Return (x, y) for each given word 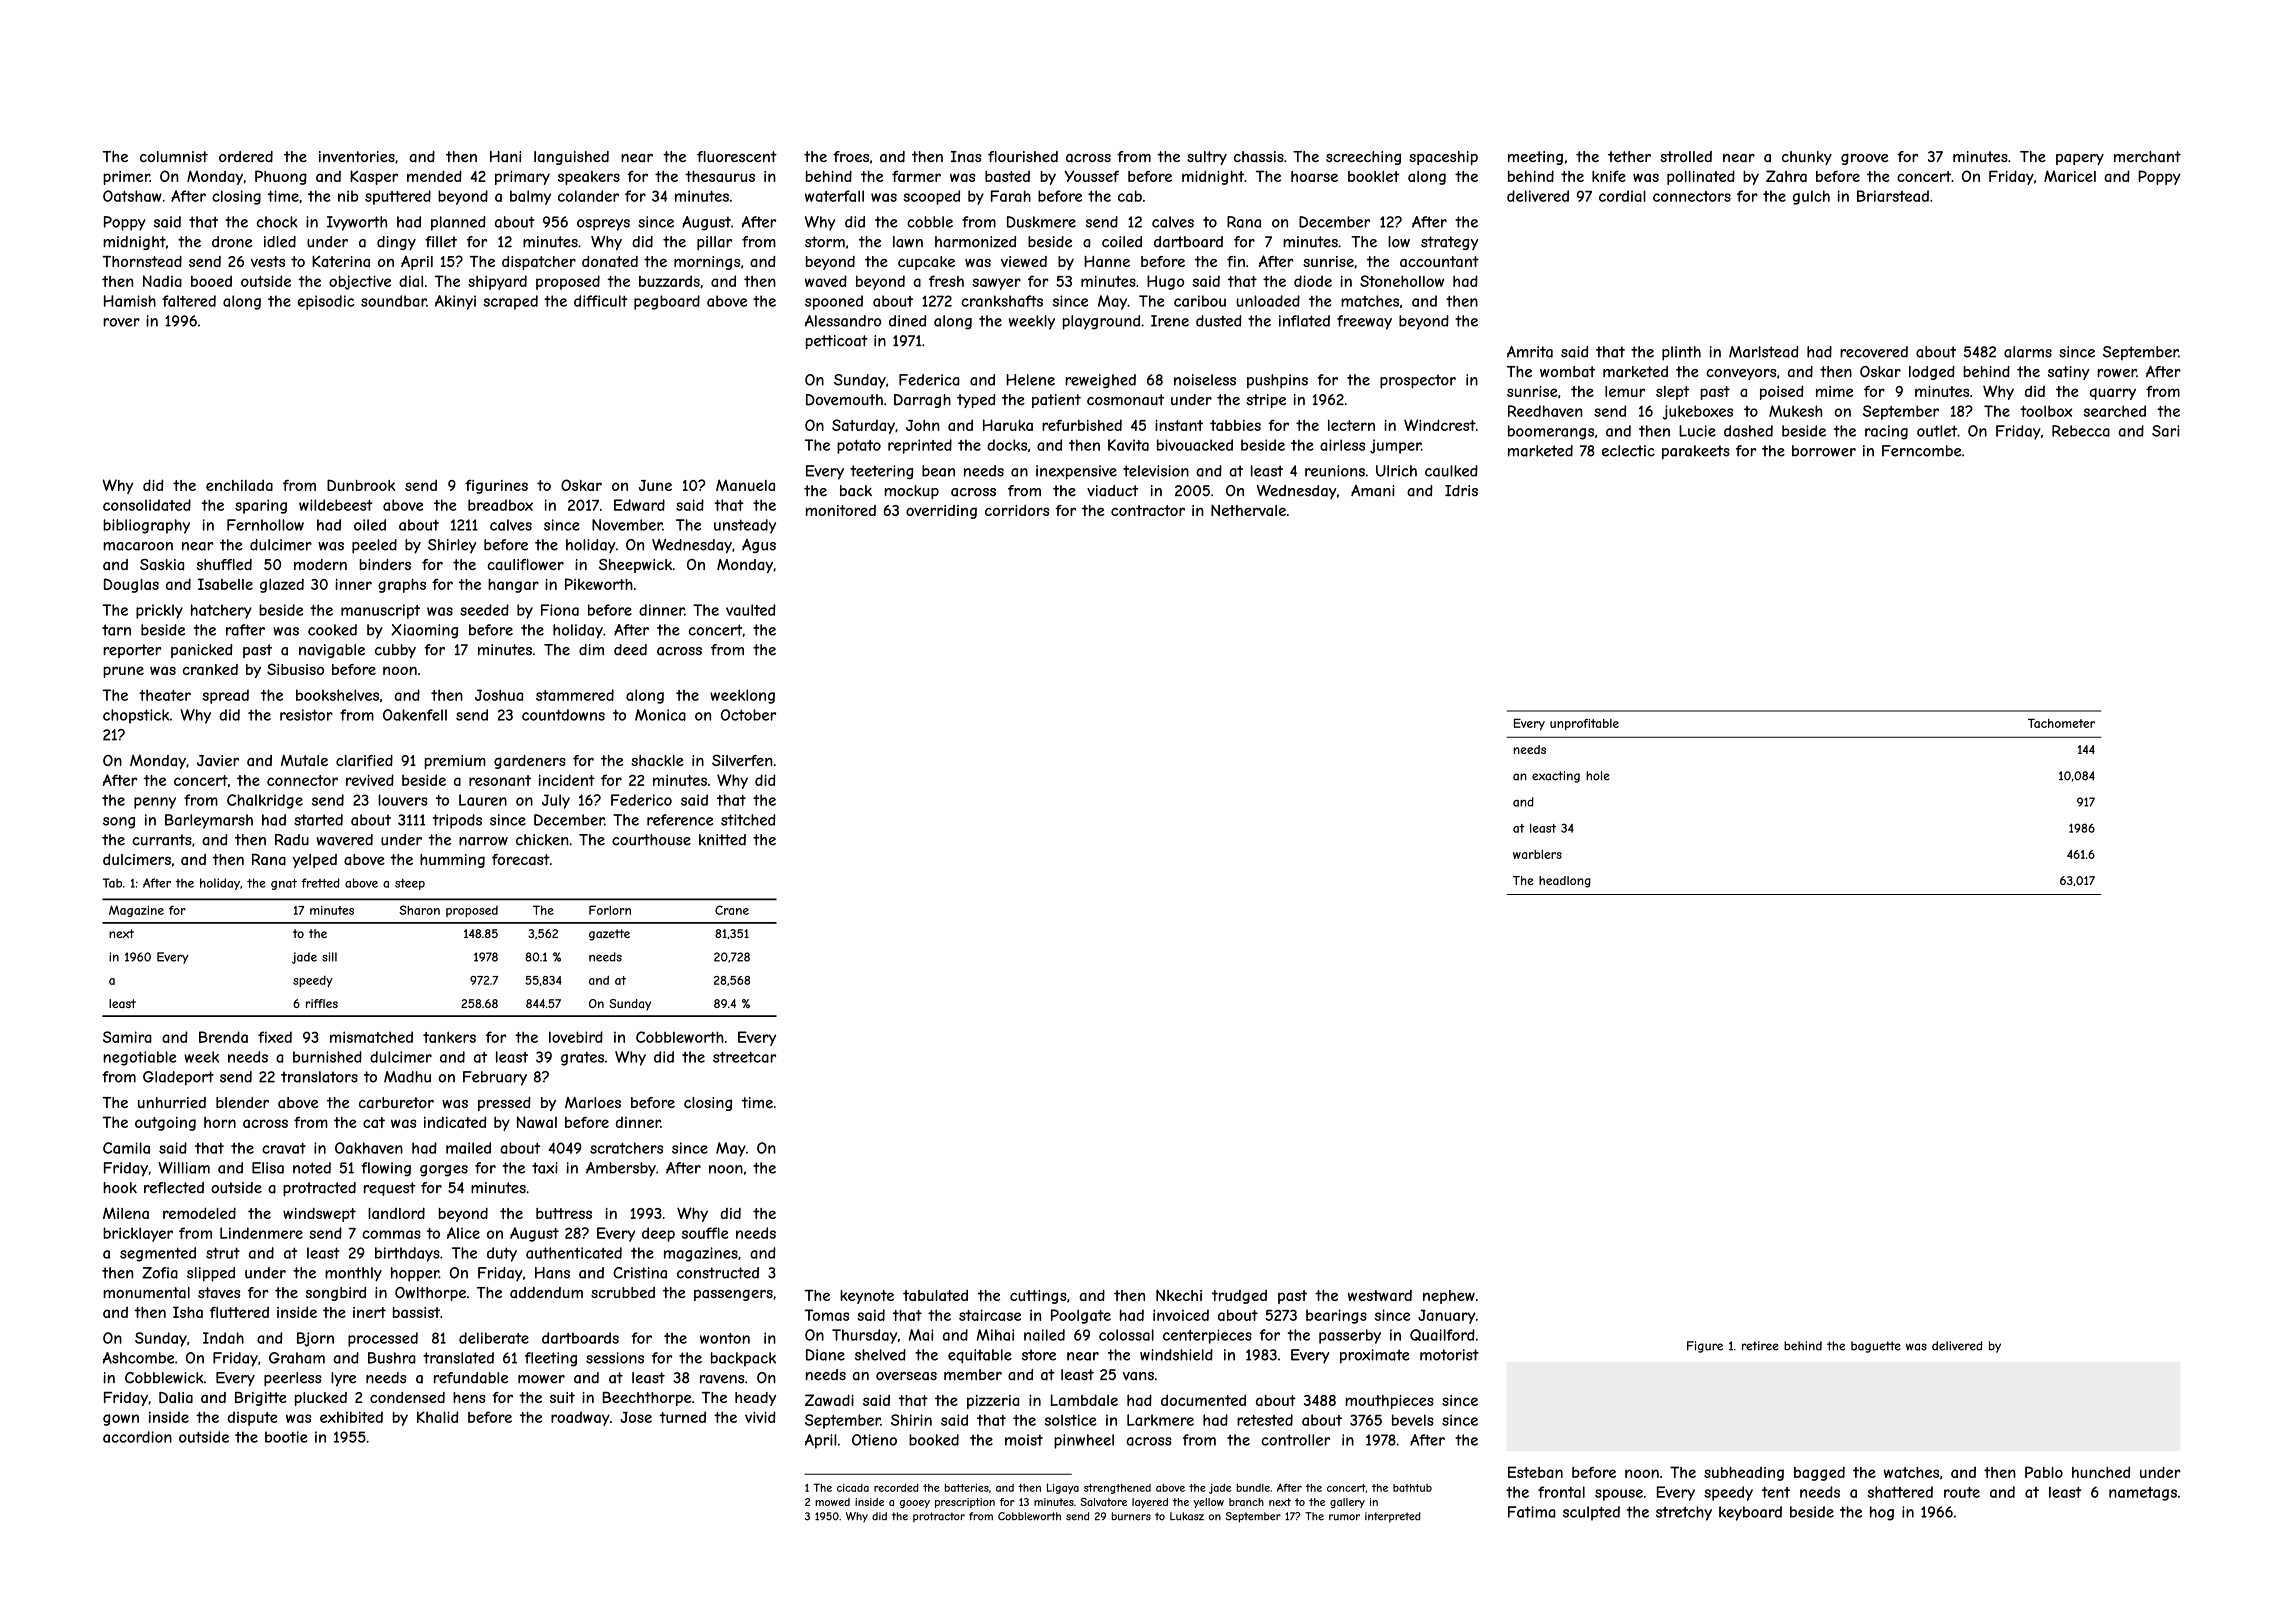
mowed (832, 1502)
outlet (1937, 431)
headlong (1565, 882)
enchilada (239, 485)
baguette (1876, 1347)
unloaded (1268, 301)
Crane (732, 910)
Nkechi (1179, 1295)
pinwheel (1084, 1441)
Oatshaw (132, 196)
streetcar (744, 1057)
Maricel (2070, 176)
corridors (1017, 510)
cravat (284, 1148)
